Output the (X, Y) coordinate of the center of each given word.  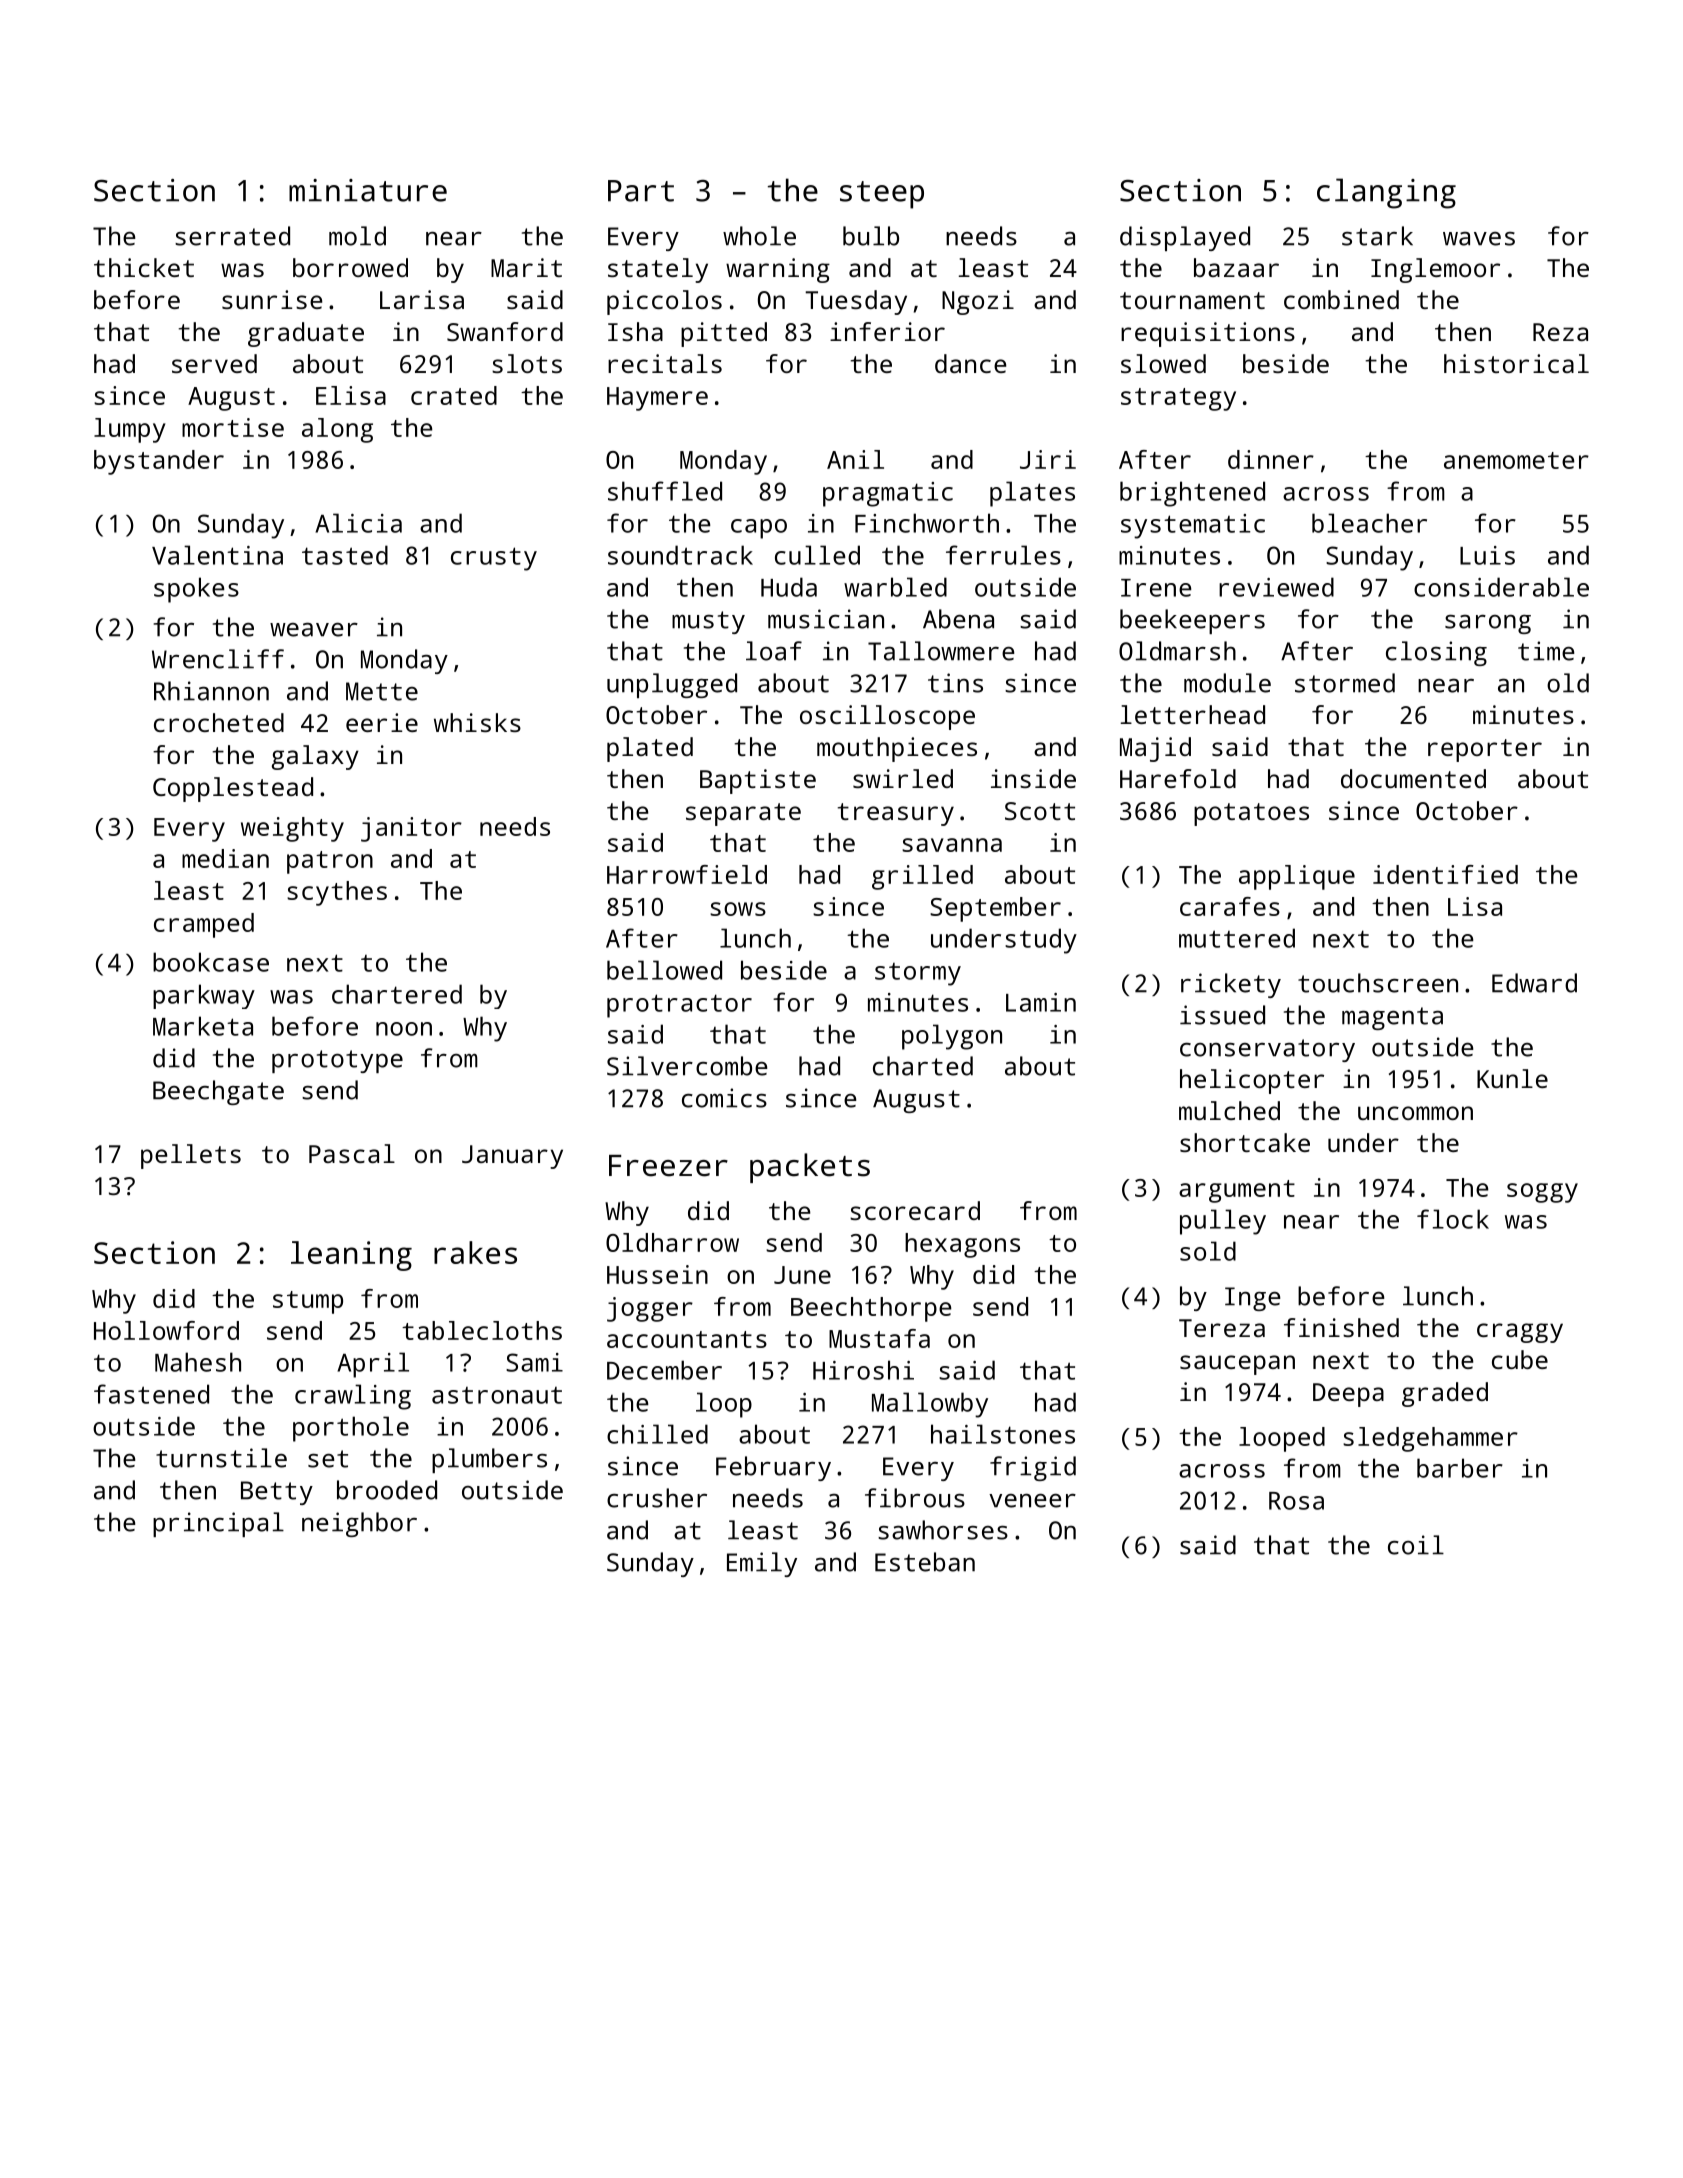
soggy (1542, 1193)
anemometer (1516, 460)
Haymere (657, 399)
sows (738, 909)
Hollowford (166, 1330)
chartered (397, 994)
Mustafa (879, 1338)
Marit (526, 267)
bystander (159, 462)
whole (759, 236)
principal (218, 1524)
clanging (1386, 193)
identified (1445, 874)
